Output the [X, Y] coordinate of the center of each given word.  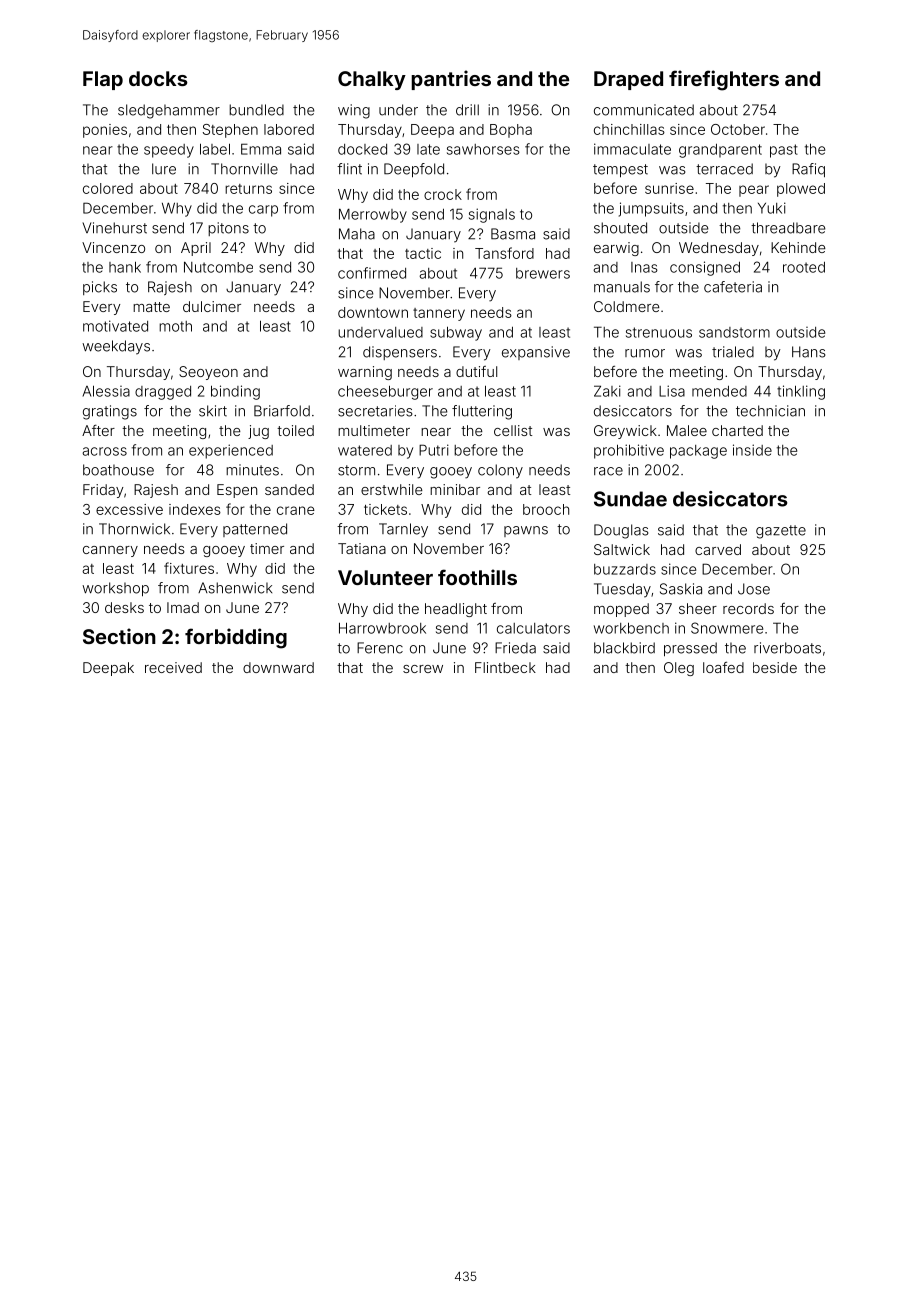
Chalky [372, 80]
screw [423, 669]
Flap [103, 80]
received [173, 667]
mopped [621, 610]
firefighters [724, 80]
